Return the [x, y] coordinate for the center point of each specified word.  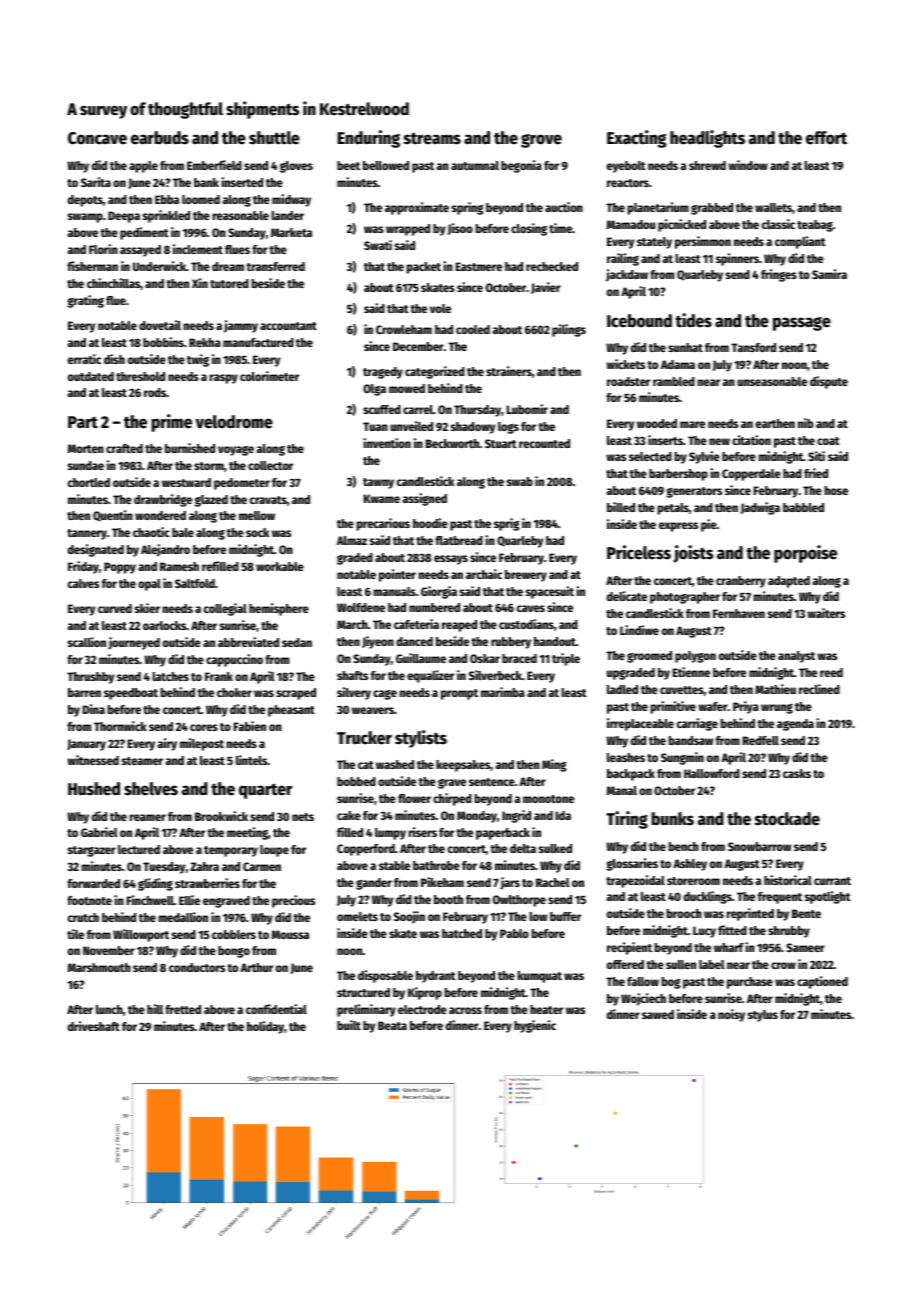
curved [115, 608]
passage [802, 324]
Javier [546, 288]
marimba [503, 692]
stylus [763, 1016]
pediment [144, 233]
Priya [746, 707]
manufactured [258, 342]
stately [654, 243]
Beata [392, 1025]
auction [564, 207]
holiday [265, 1027]
